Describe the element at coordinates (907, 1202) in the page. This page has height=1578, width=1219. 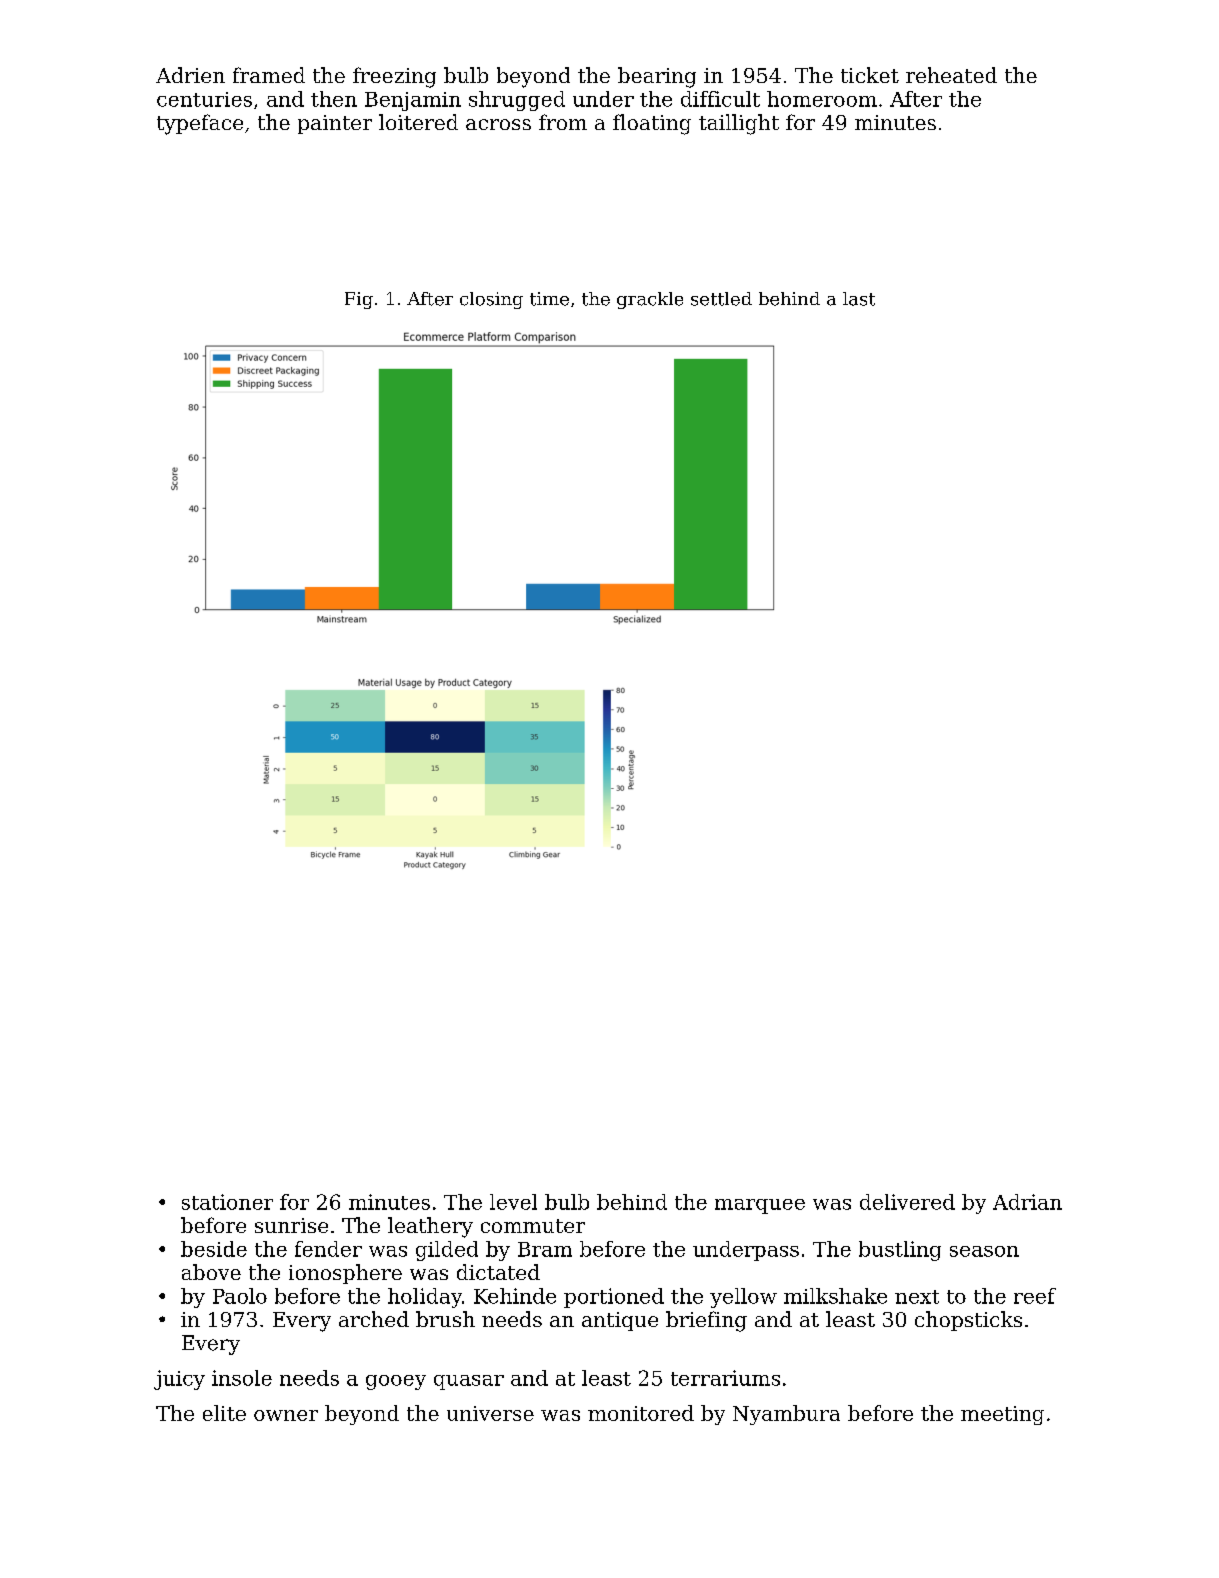
I see `delivered` at that location.
